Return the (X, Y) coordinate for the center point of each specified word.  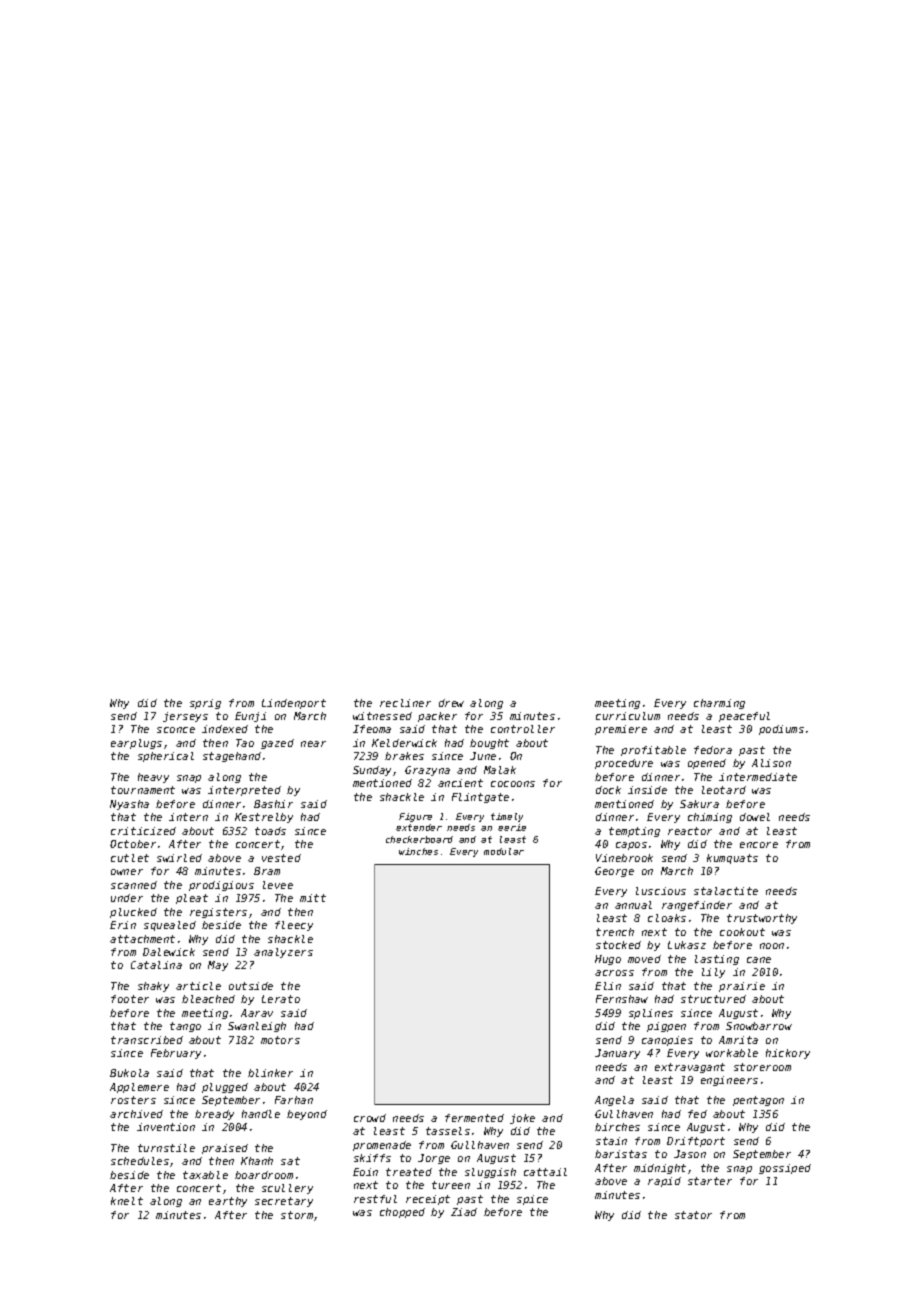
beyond (307, 1115)
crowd (370, 1118)
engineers (729, 1081)
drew (451, 703)
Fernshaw (622, 999)
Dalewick (169, 952)
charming (719, 704)
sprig (205, 704)
